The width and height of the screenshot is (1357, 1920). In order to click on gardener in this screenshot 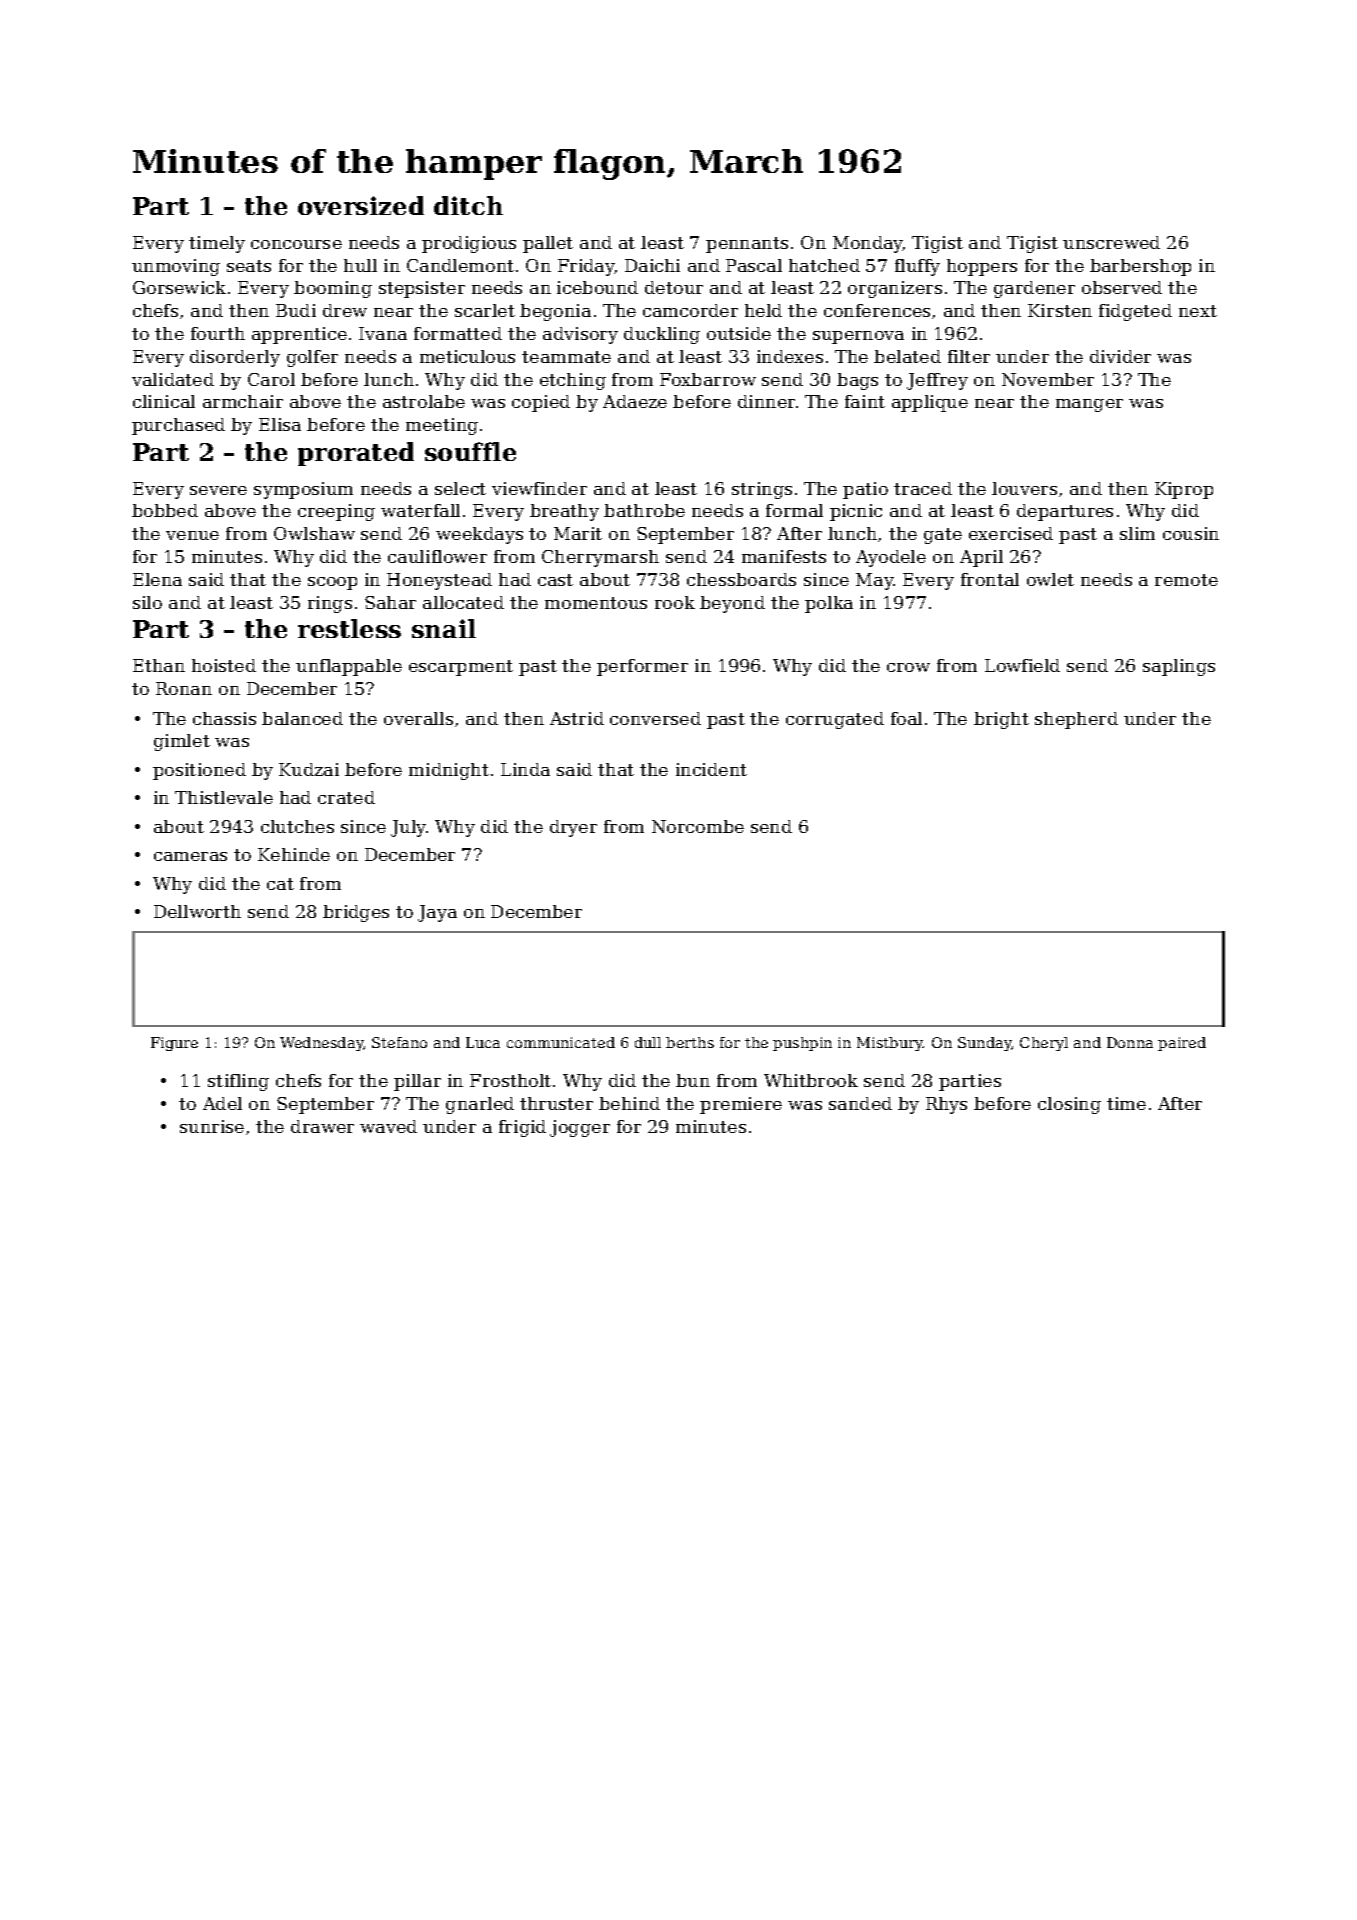, I will do `click(1034, 289)`.
